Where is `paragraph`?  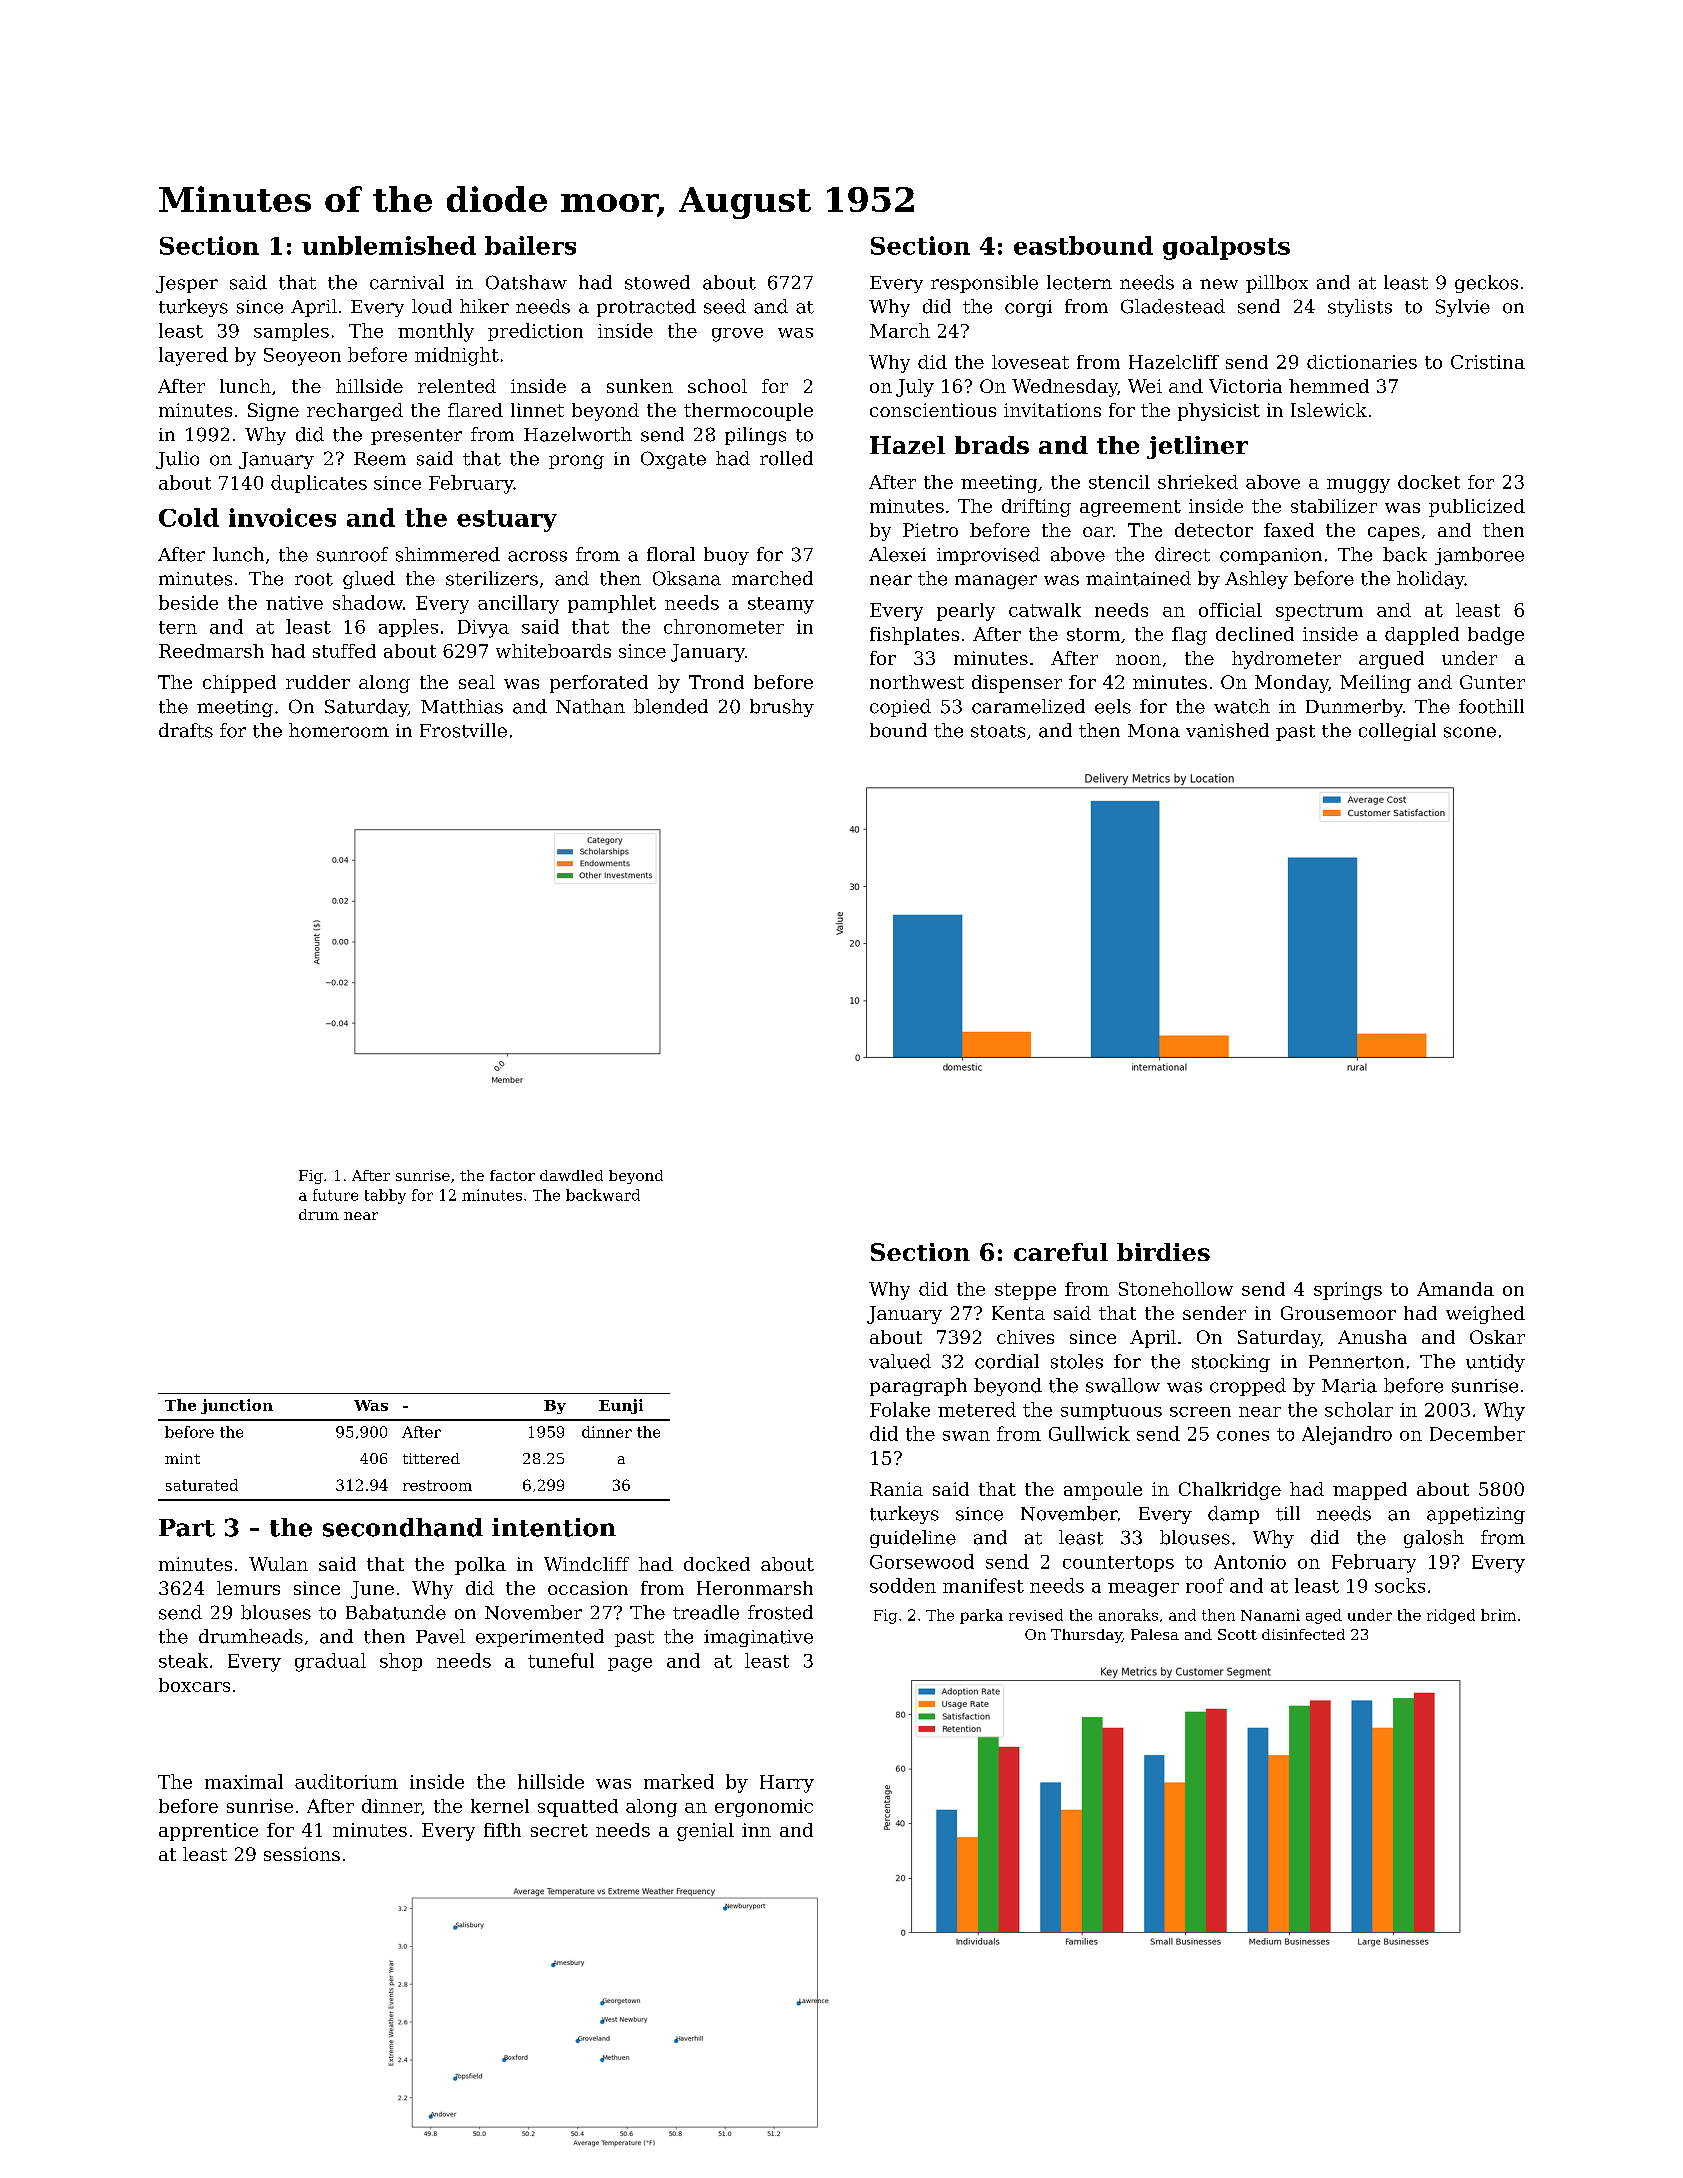 paragraph is located at coordinates (918, 1387).
